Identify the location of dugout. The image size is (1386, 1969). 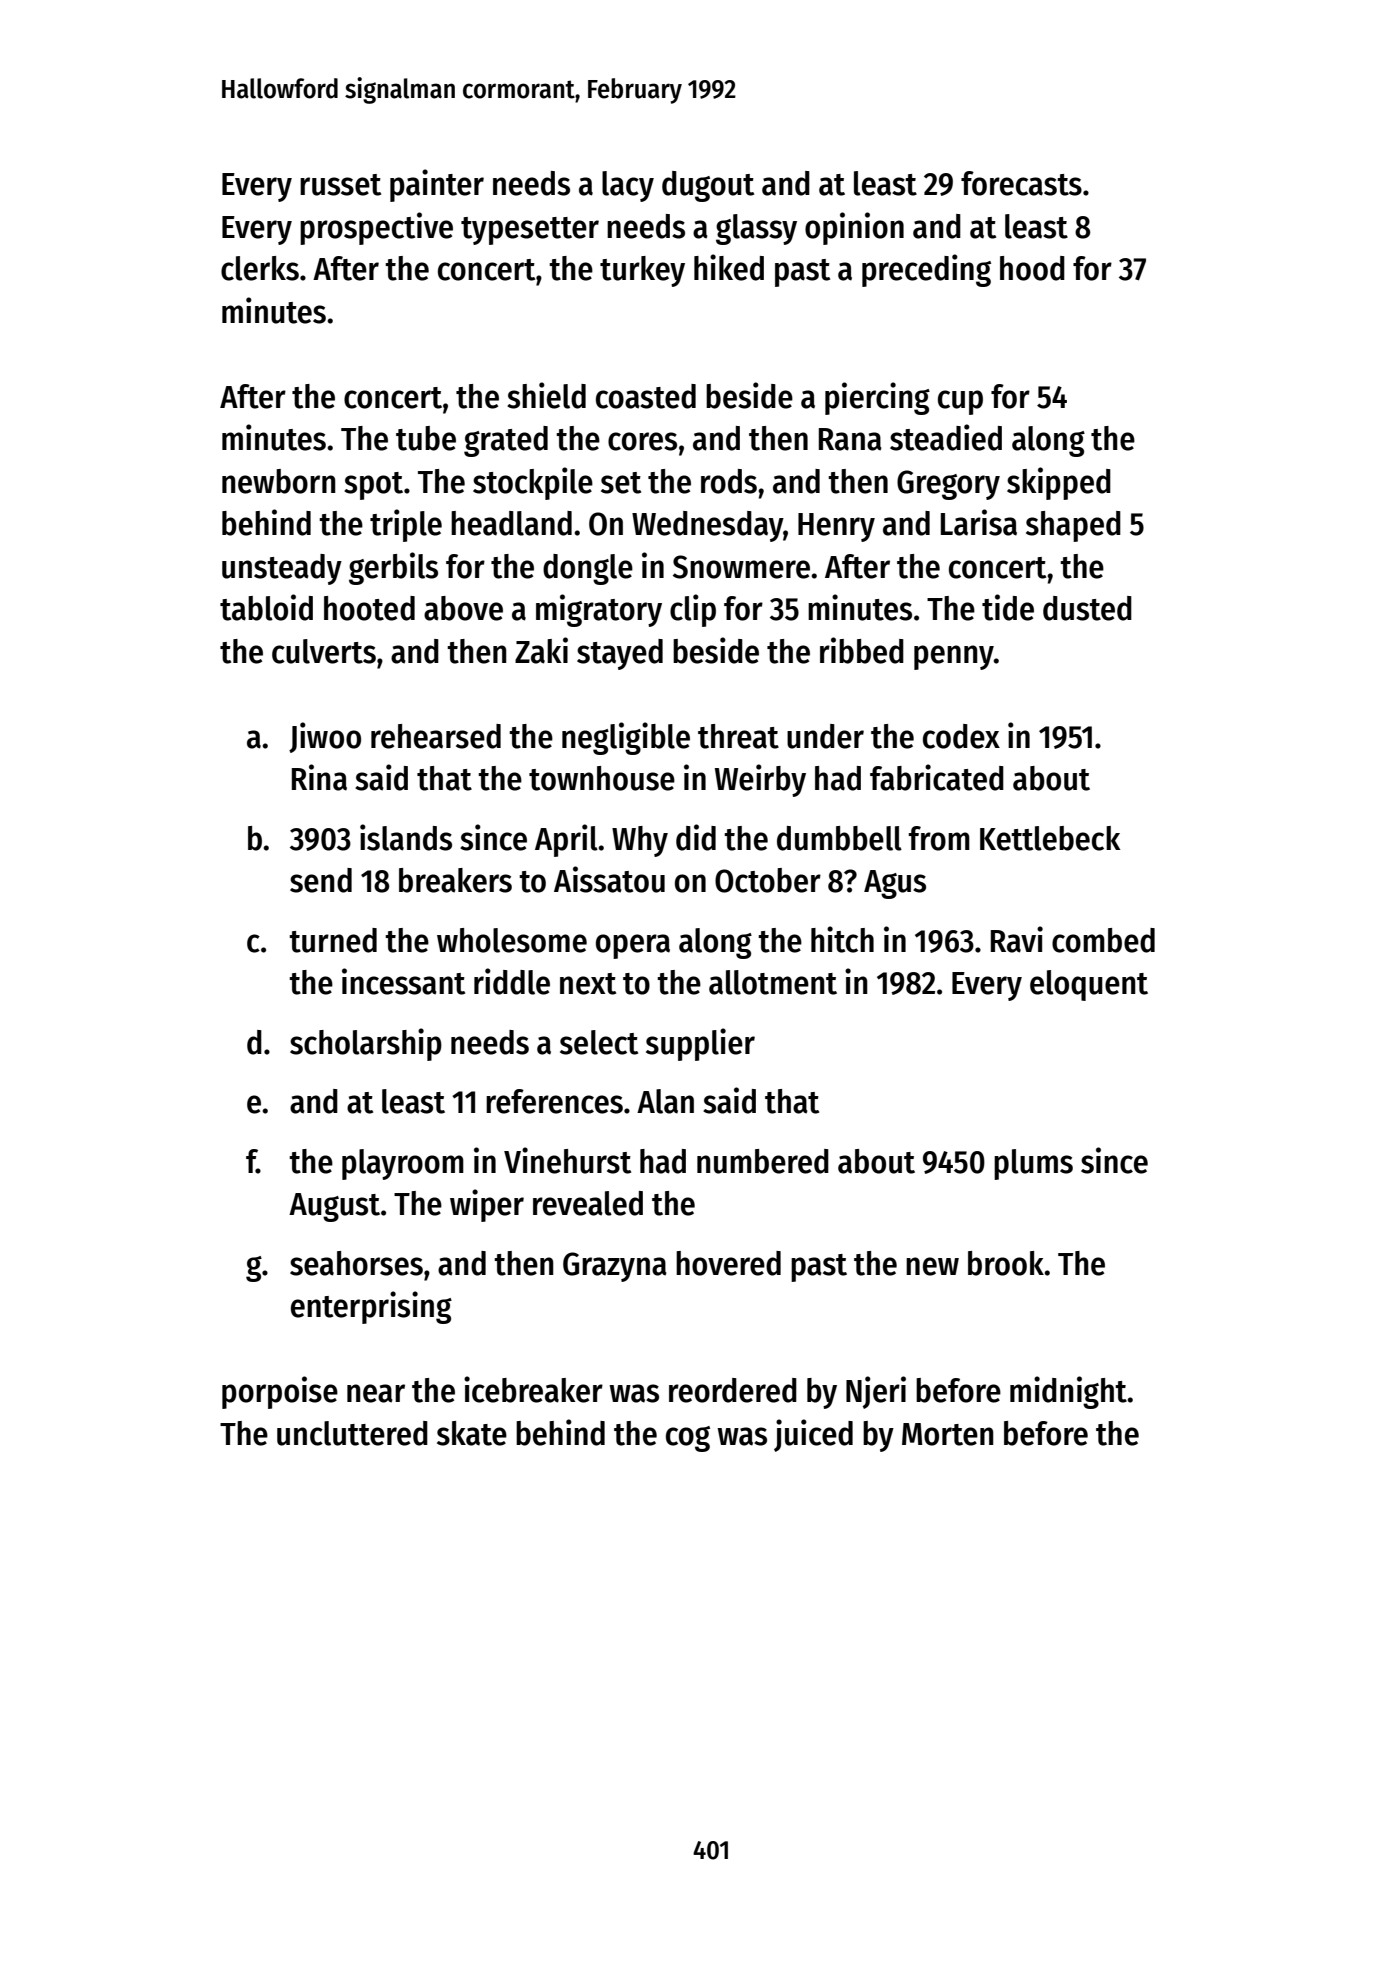
(708, 186).
